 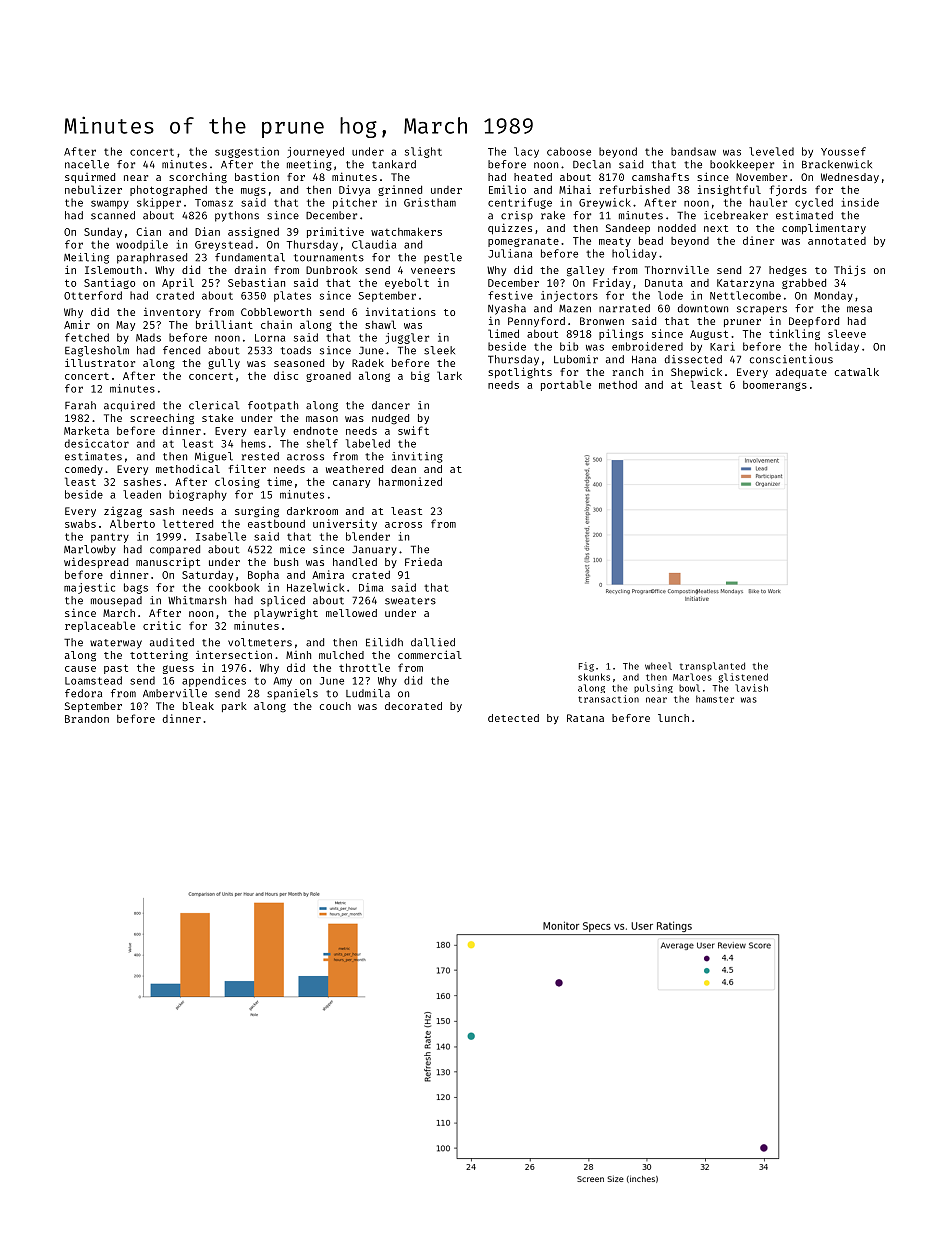 What do you see at coordinates (86, 258) in the document?
I see `Meiling` at bounding box center [86, 258].
